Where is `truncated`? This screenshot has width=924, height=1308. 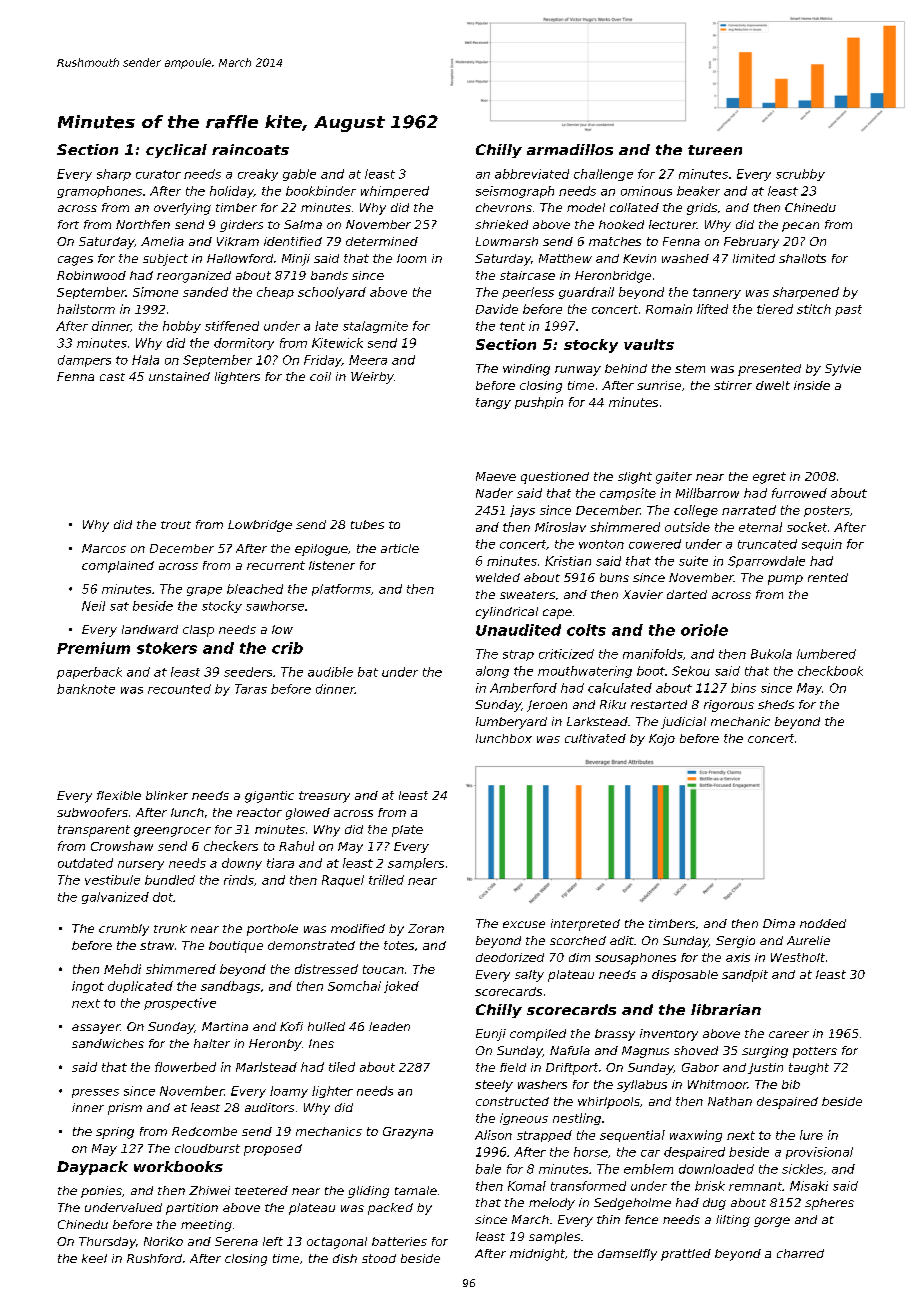 truncated is located at coordinates (767, 544).
